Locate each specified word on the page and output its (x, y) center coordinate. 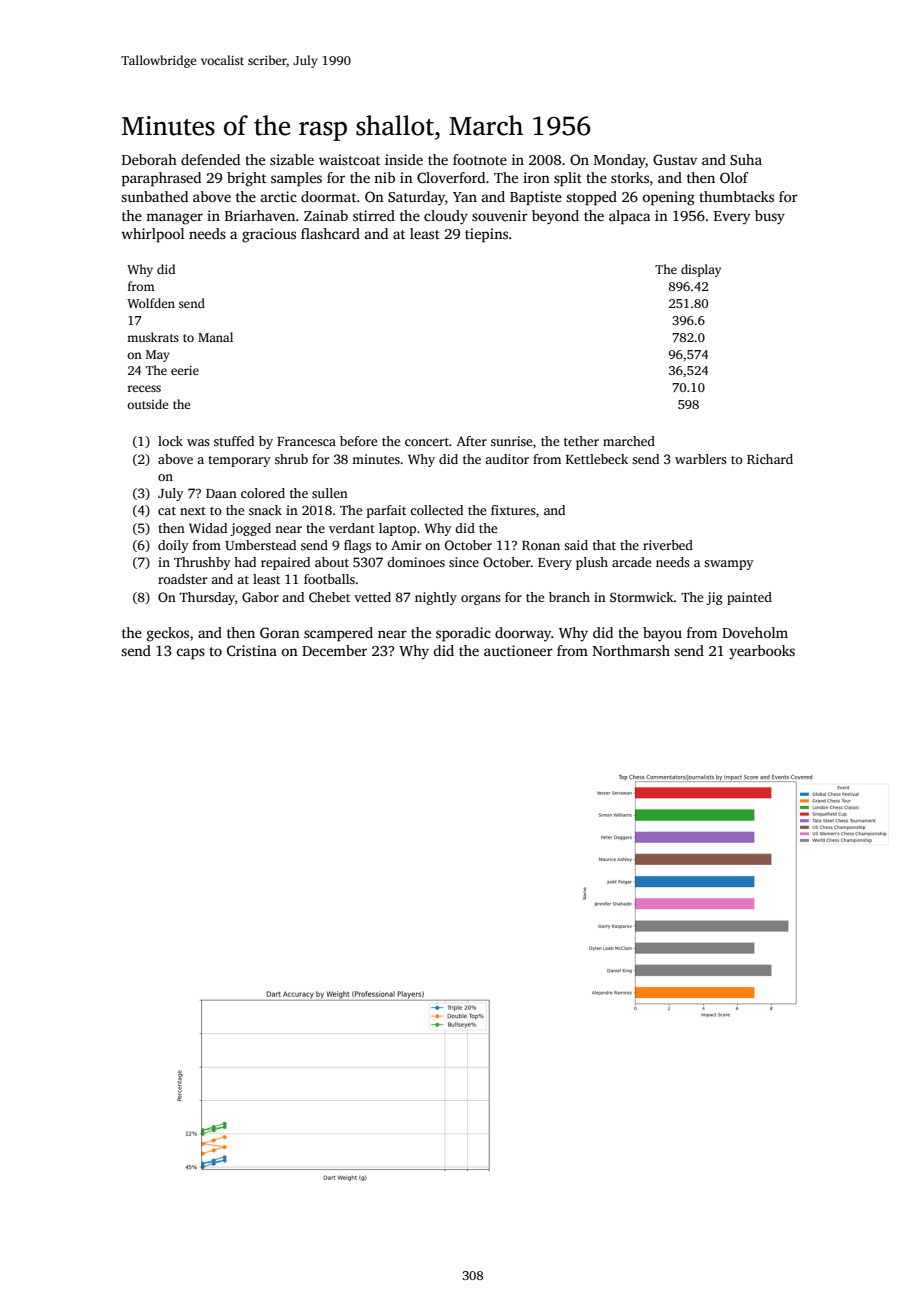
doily (173, 546)
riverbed (668, 545)
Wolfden (151, 303)
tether (581, 441)
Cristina (252, 650)
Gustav (675, 159)
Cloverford (451, 177)
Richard (770, 459)
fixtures (513, 510)
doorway (523, 634)
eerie (185, 370)
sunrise (511, 441)
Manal (215, 337)
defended (210, 159)
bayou (662, 634)
